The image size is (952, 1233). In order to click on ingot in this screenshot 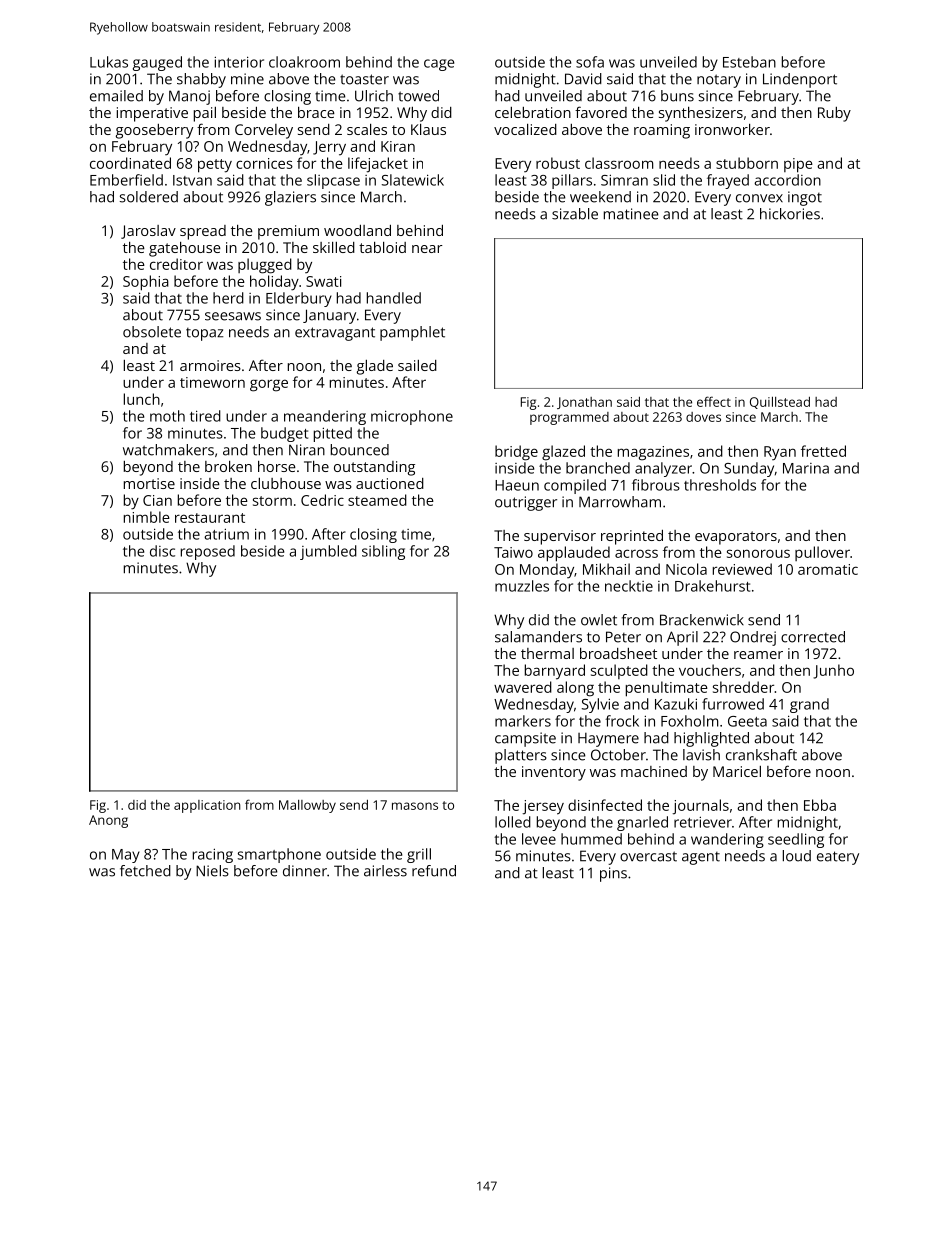, I will do `click(805, 198)`.
